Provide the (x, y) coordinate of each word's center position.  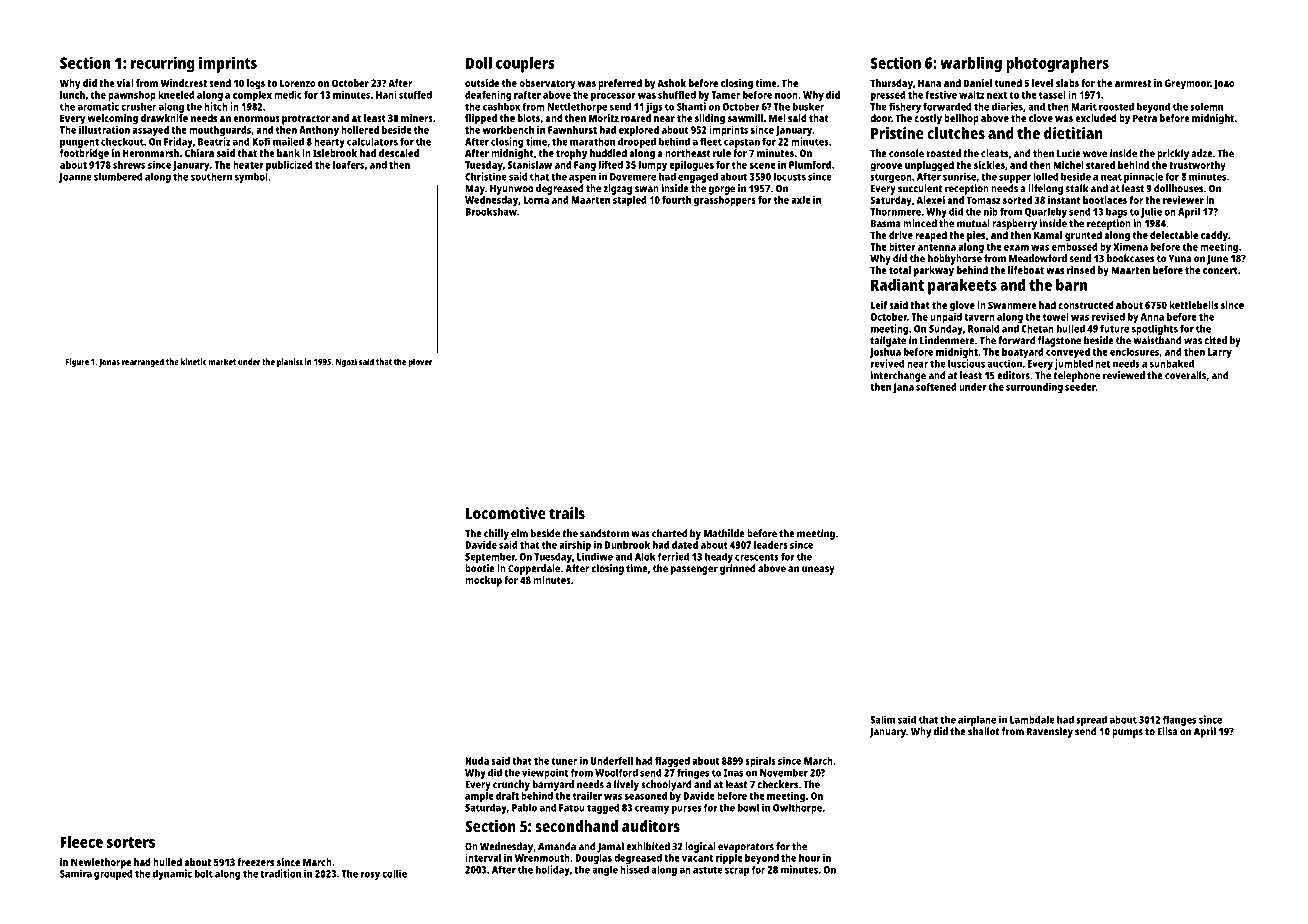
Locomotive (506, 513)
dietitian (1073, 133)
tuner (564, 761)
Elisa (1167, 731)
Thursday (891, 84)
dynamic (172, 874)
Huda (477, 761)
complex (252, 96)
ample (479, 797)
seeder (1080, 387)
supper (1015, 178)
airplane (977, 720)
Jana (903, 388)
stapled (630, 201)
